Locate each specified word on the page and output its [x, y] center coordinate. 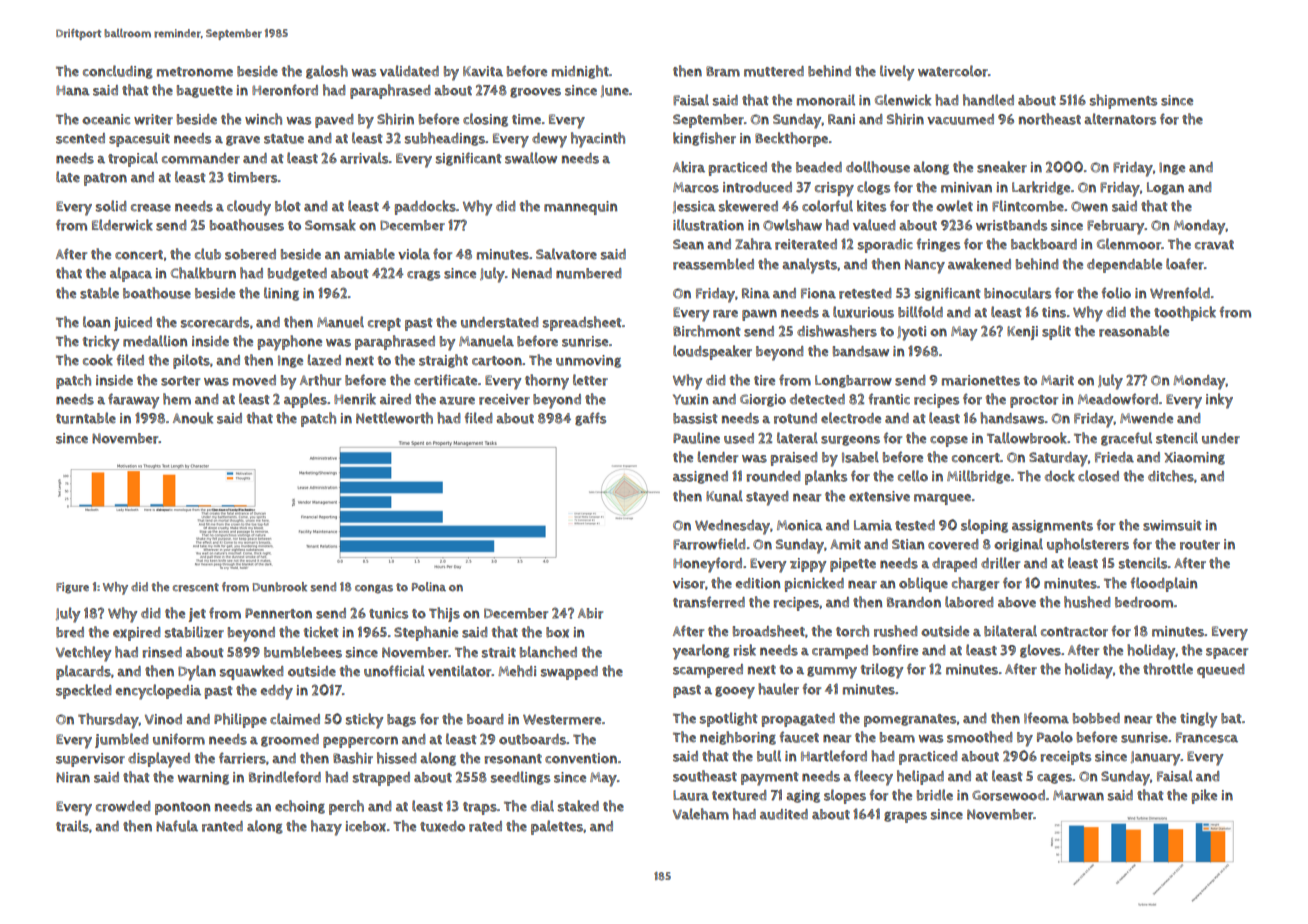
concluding [118, 72]
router [1200, 545]
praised [794, 459]
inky [1219, 401]
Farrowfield [709, 544]
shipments [1123, 101]
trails [72, 826]
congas [374, 589]
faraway [133, 401]
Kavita [483, 71]
